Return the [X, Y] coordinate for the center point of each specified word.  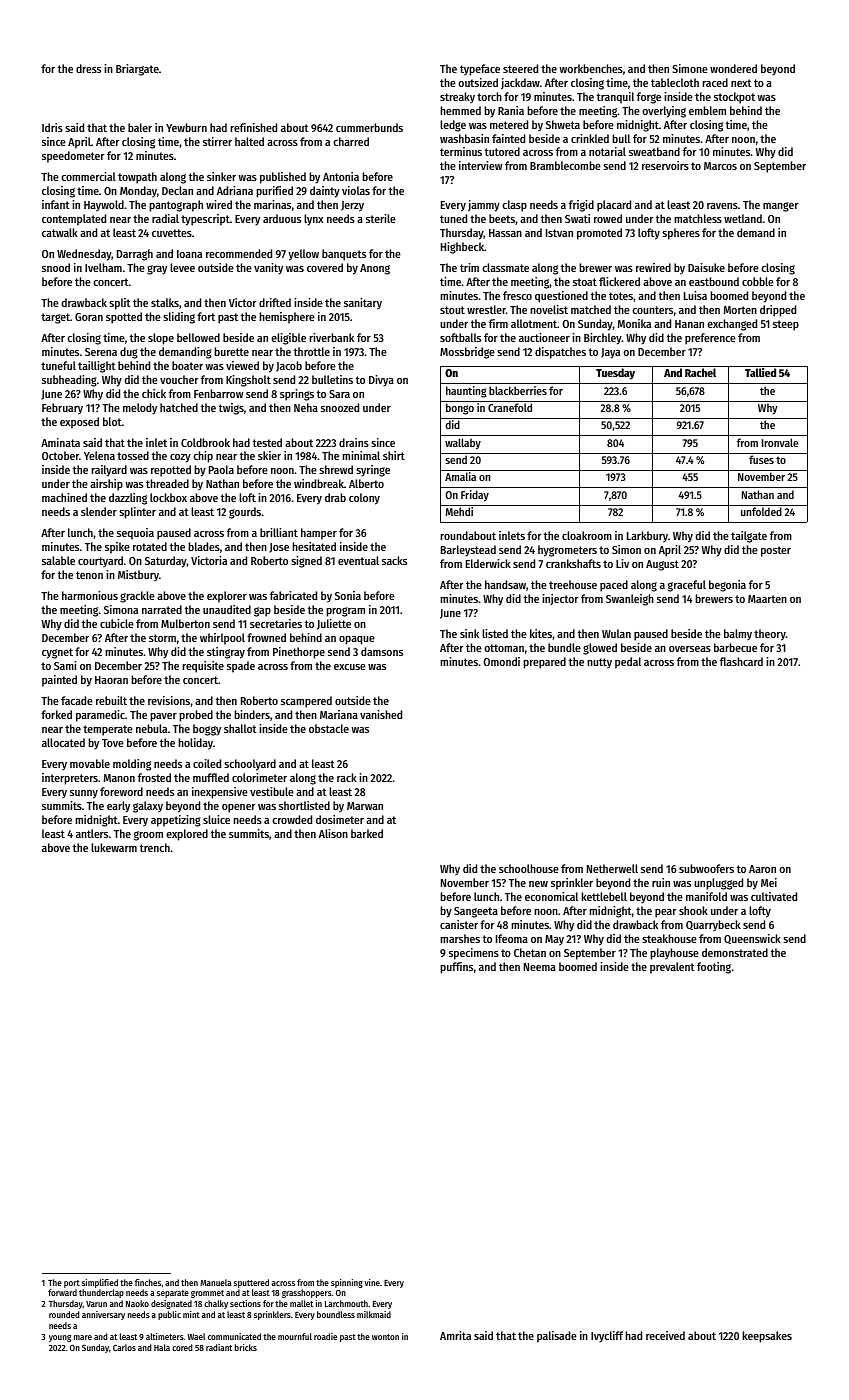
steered [520, 68]
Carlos [124, 1347]
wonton [385, 1337]
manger [780, 207]
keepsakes [767, 1337]
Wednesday [84, 255]
